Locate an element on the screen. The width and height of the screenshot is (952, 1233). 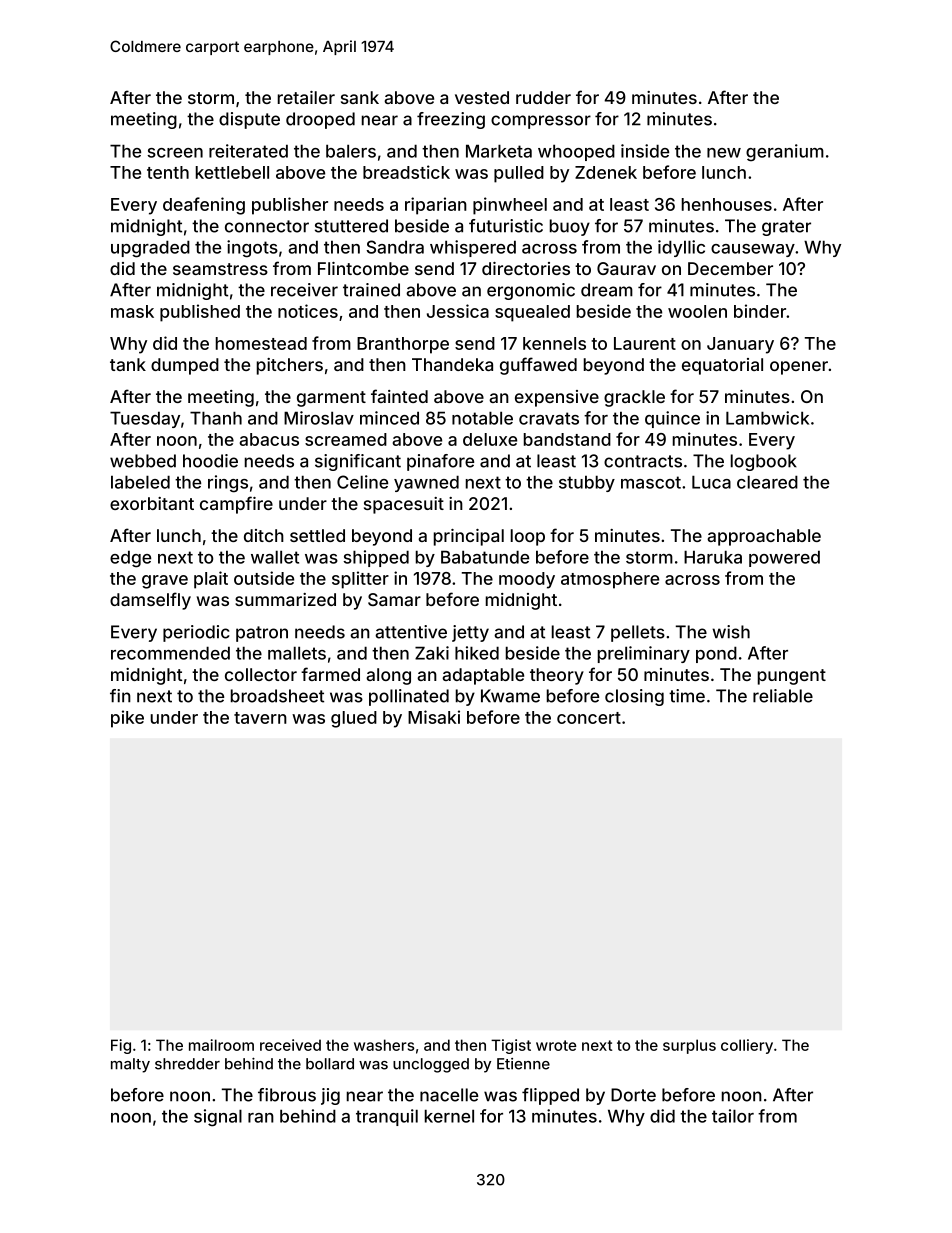
tavern is located at coordinates (260, 718).
